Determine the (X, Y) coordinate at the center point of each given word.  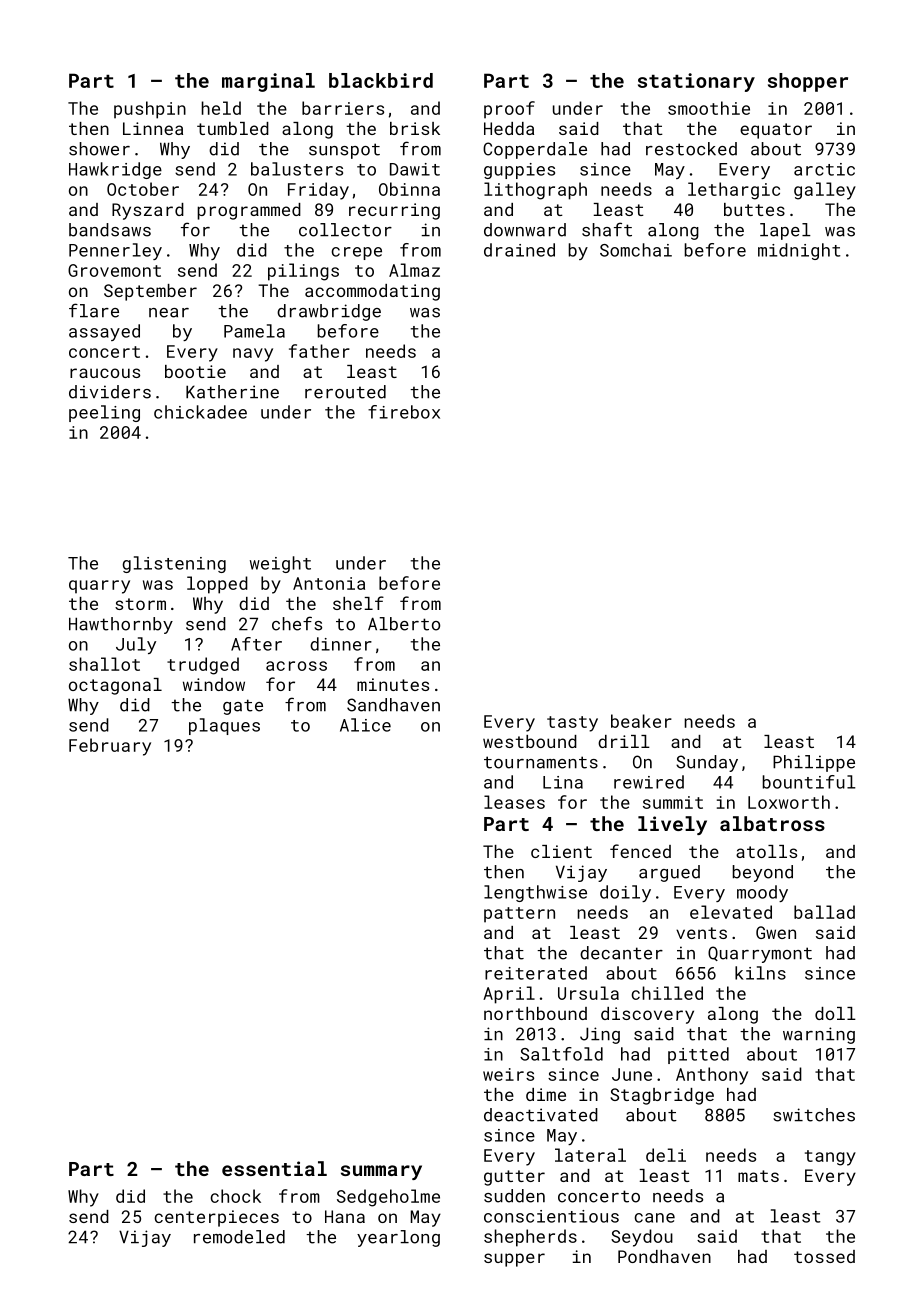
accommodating (372, 292)
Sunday (707, 763)
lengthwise (535, 893)
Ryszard (148, 211)
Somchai (636, 250)
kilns (760, 973)
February (110, 747)
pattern (519, 915)
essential (274, 1168)
